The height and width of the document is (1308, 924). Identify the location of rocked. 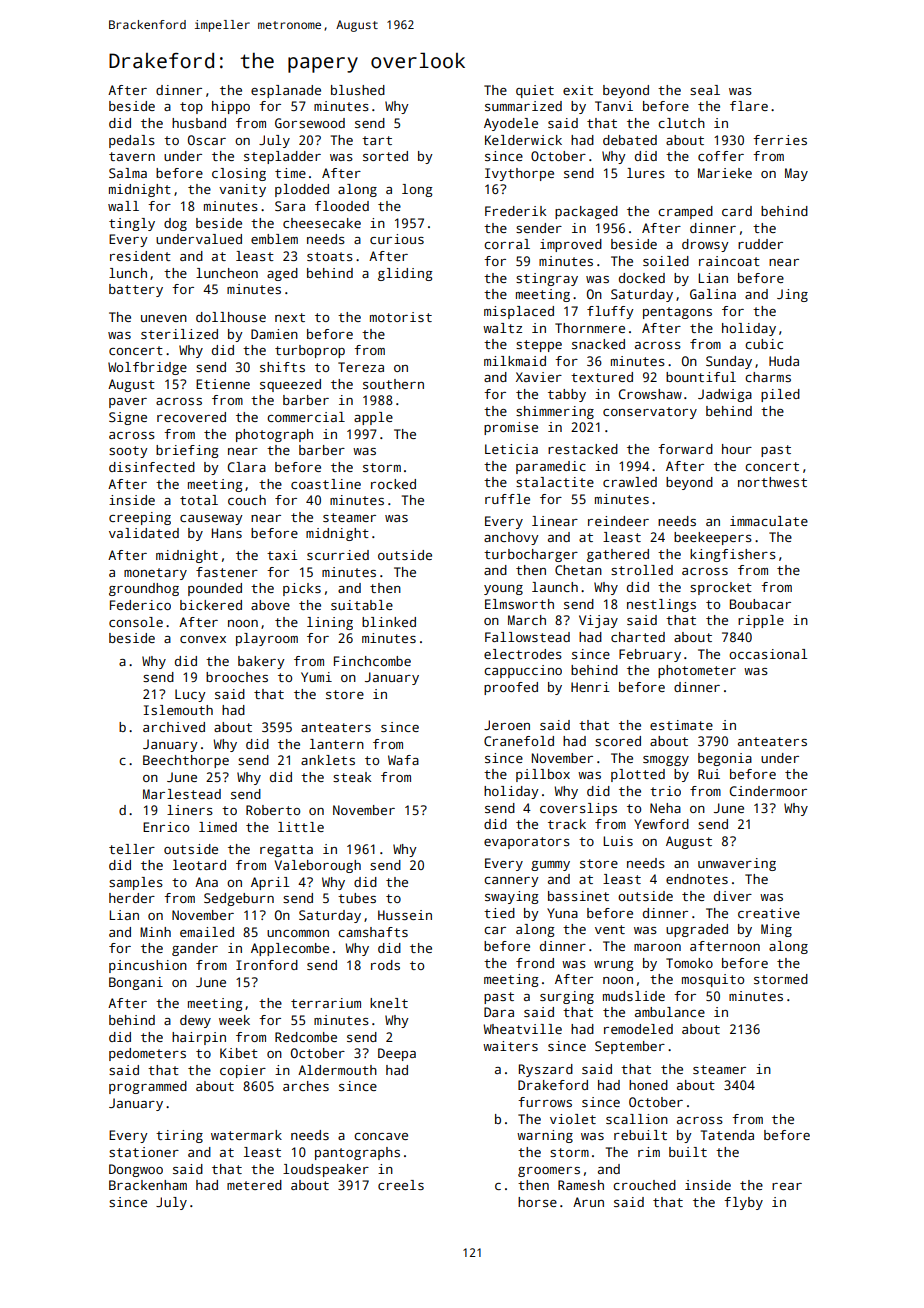
(393, 484).
